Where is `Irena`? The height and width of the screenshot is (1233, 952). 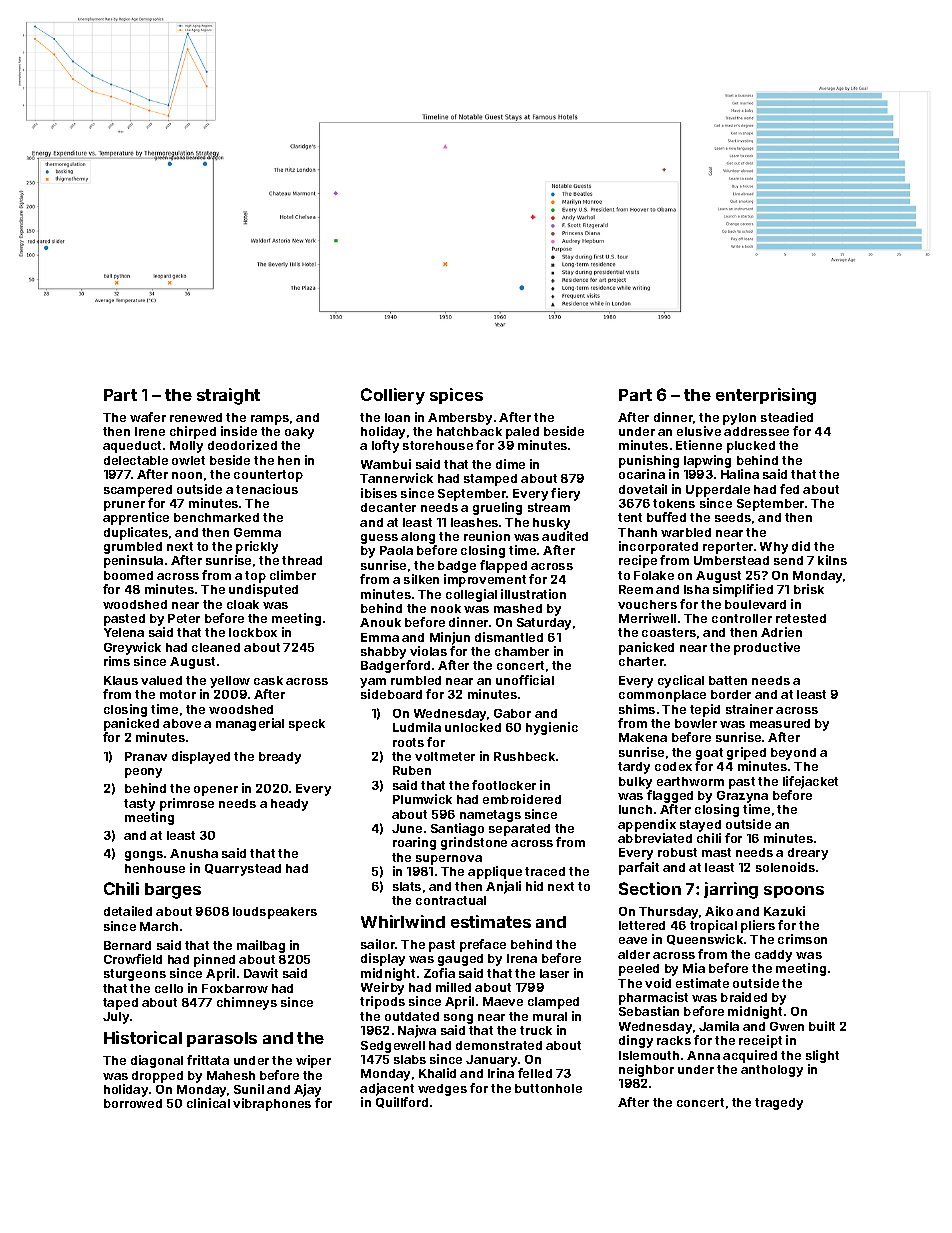
Irena is located at coordinates (522, 958).
